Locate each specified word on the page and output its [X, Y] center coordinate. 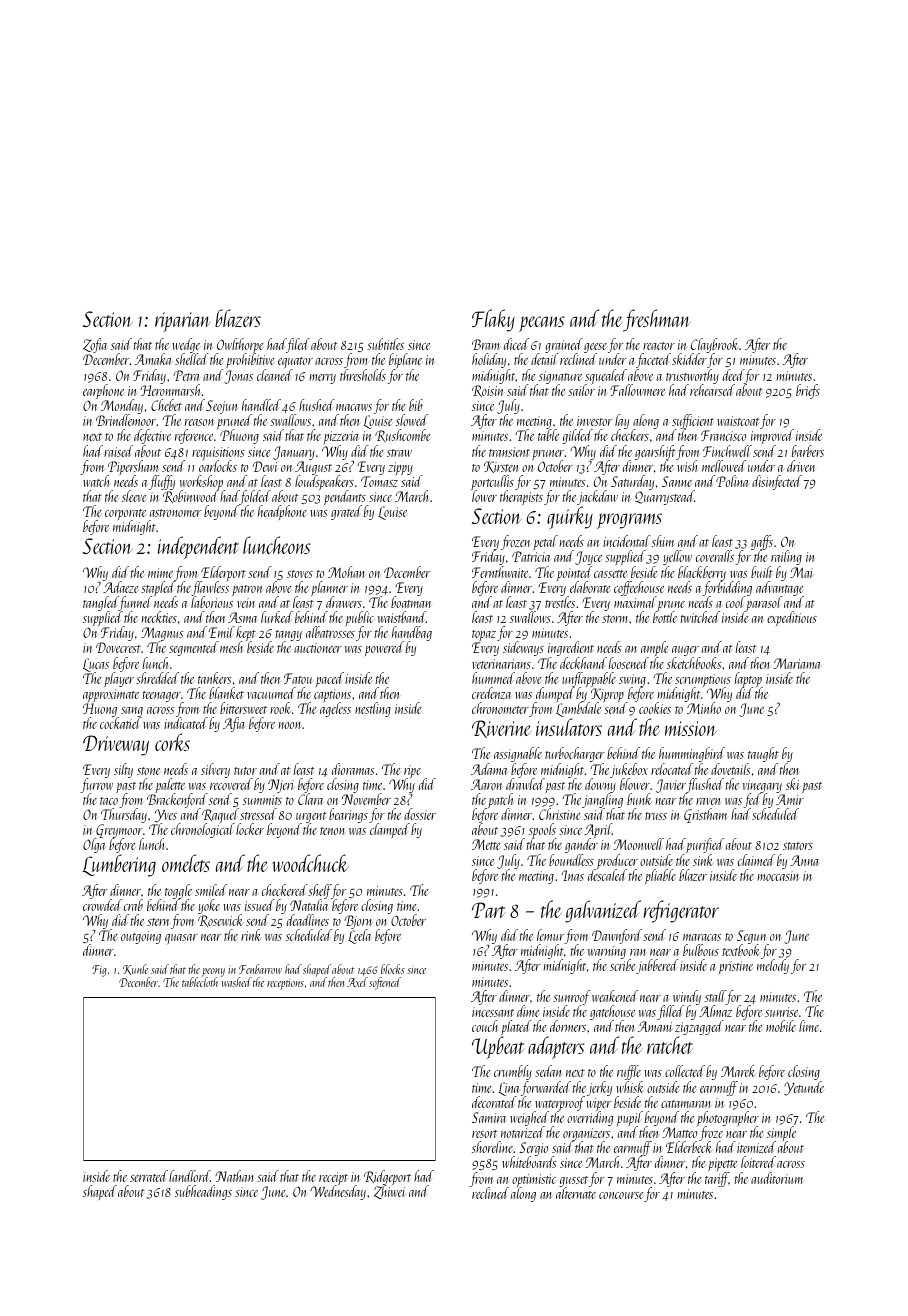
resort [484, 1134]
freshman [657, 320]
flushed [705, 785]
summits [262, 800]
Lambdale [578, 710]
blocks [393, 969]
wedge [186, 346]
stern [158, 922]
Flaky [493, 320]
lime [809, 1026]
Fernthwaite [500, 572]
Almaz [715, 1011]
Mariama [797, 663]
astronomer [175, 513]
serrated [149, 1176]
